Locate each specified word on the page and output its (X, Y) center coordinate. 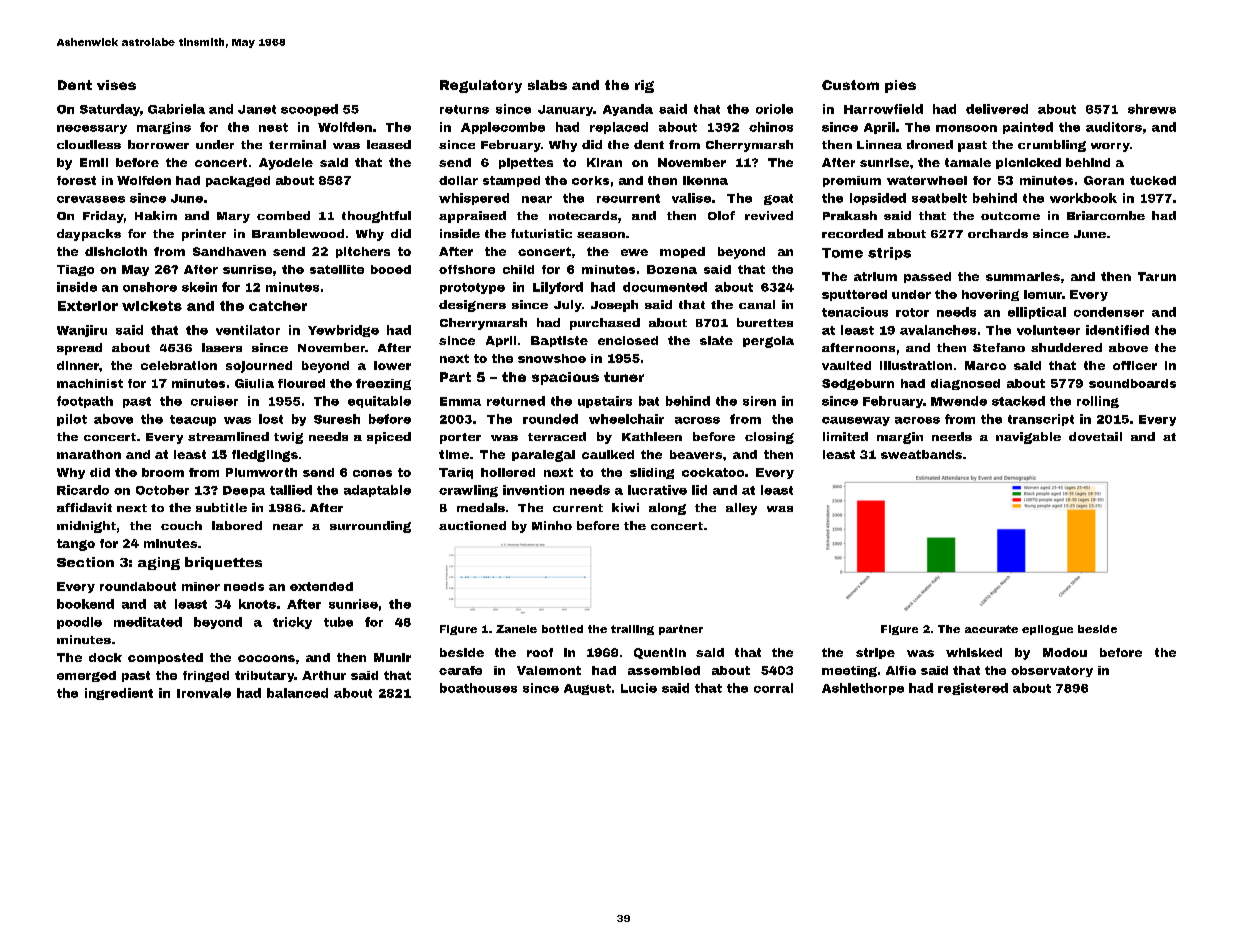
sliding (652, 473)
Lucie (639, 688)
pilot (72, 420)
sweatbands (921, 454)
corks (590, 180)
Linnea (879, 144)
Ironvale (204, 693)
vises (116, 85)
